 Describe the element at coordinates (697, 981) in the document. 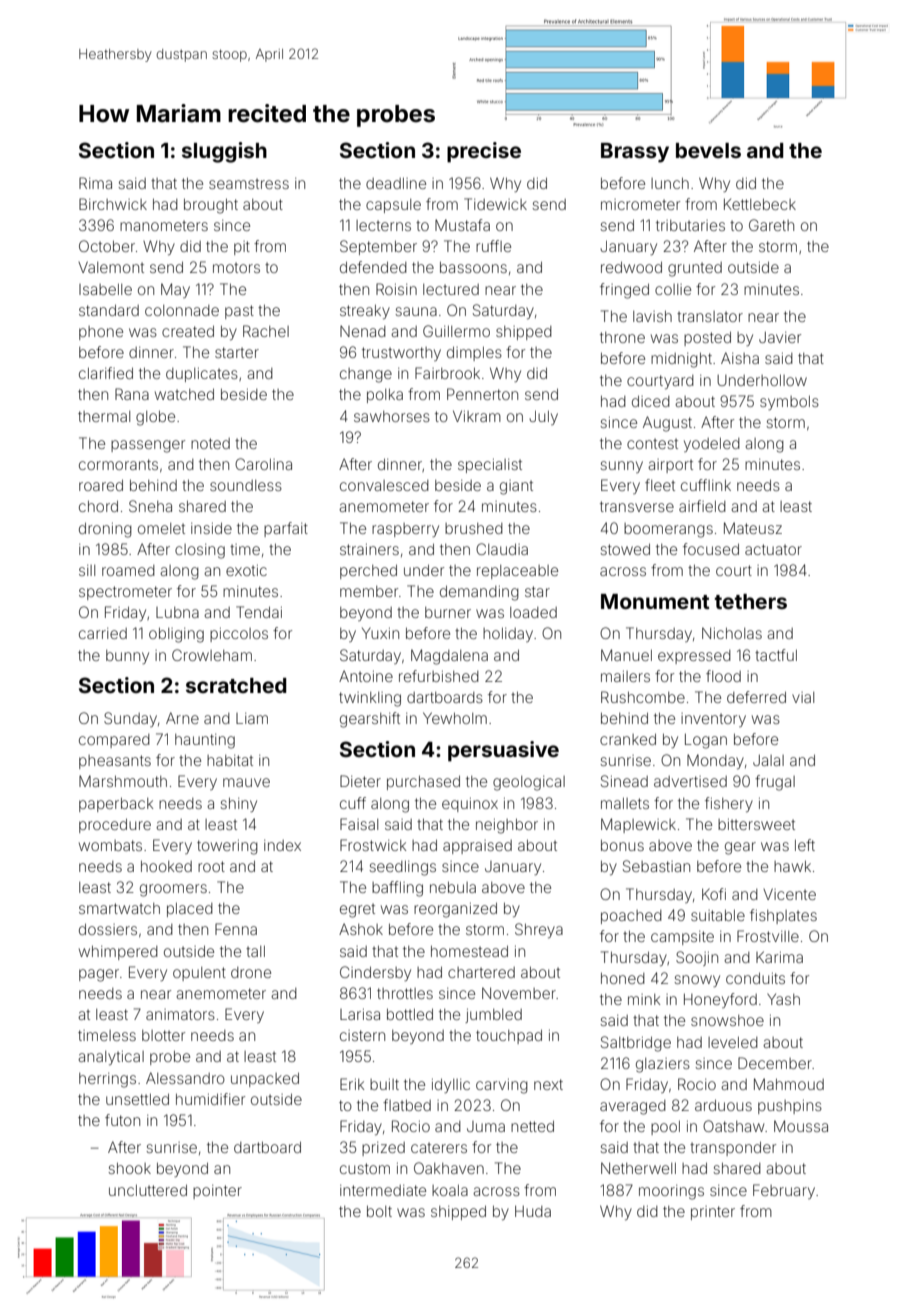

I see `snowy` at that location.
